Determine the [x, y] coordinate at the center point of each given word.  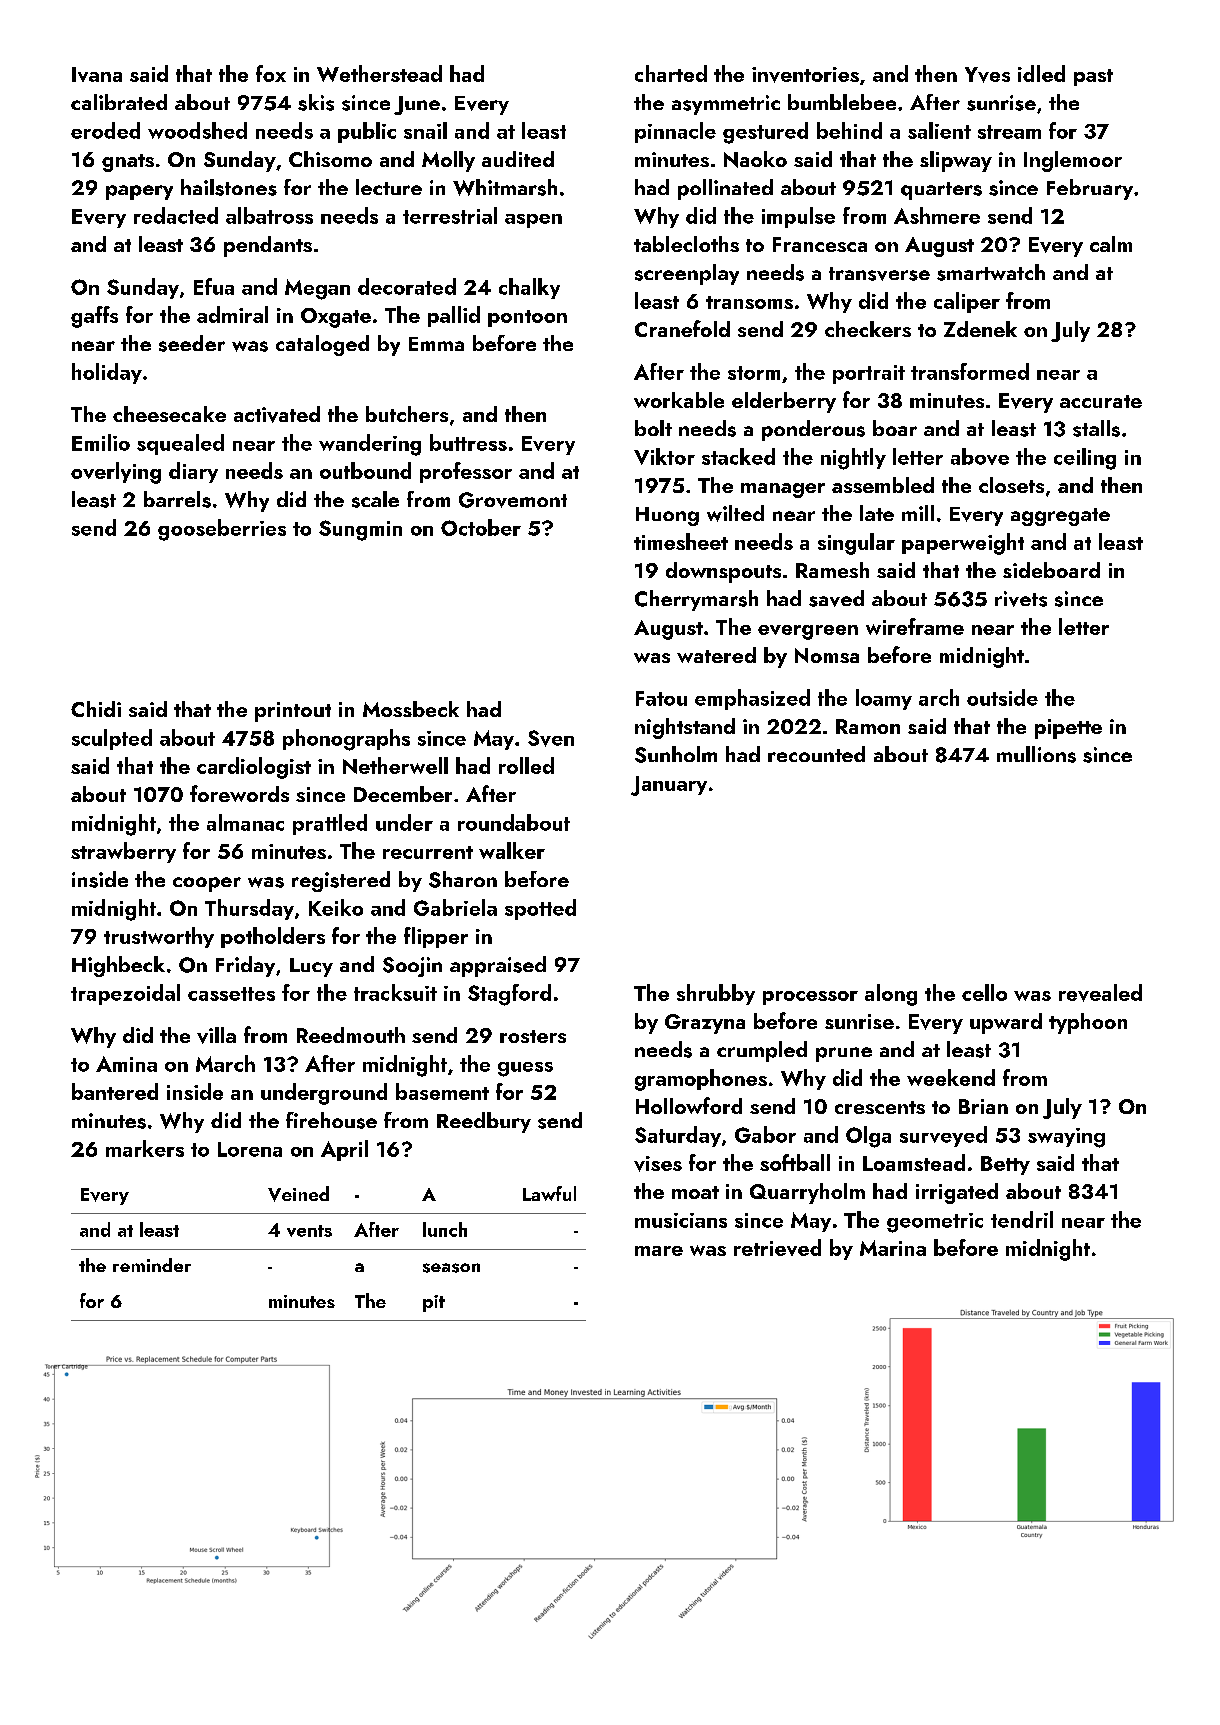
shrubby [716, 994]
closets [1011, 485]
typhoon [1088, 1023]
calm [1111, 244]
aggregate [1060, 517]
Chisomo [330, 159]
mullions [1036, 754]
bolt [653, 428]
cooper [207, 884]
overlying [116, 473]
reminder [152, 1265]
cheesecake [169, 414]
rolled [526, 765]
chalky [529, 288]
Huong [667, 516]
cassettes [231, 994]
